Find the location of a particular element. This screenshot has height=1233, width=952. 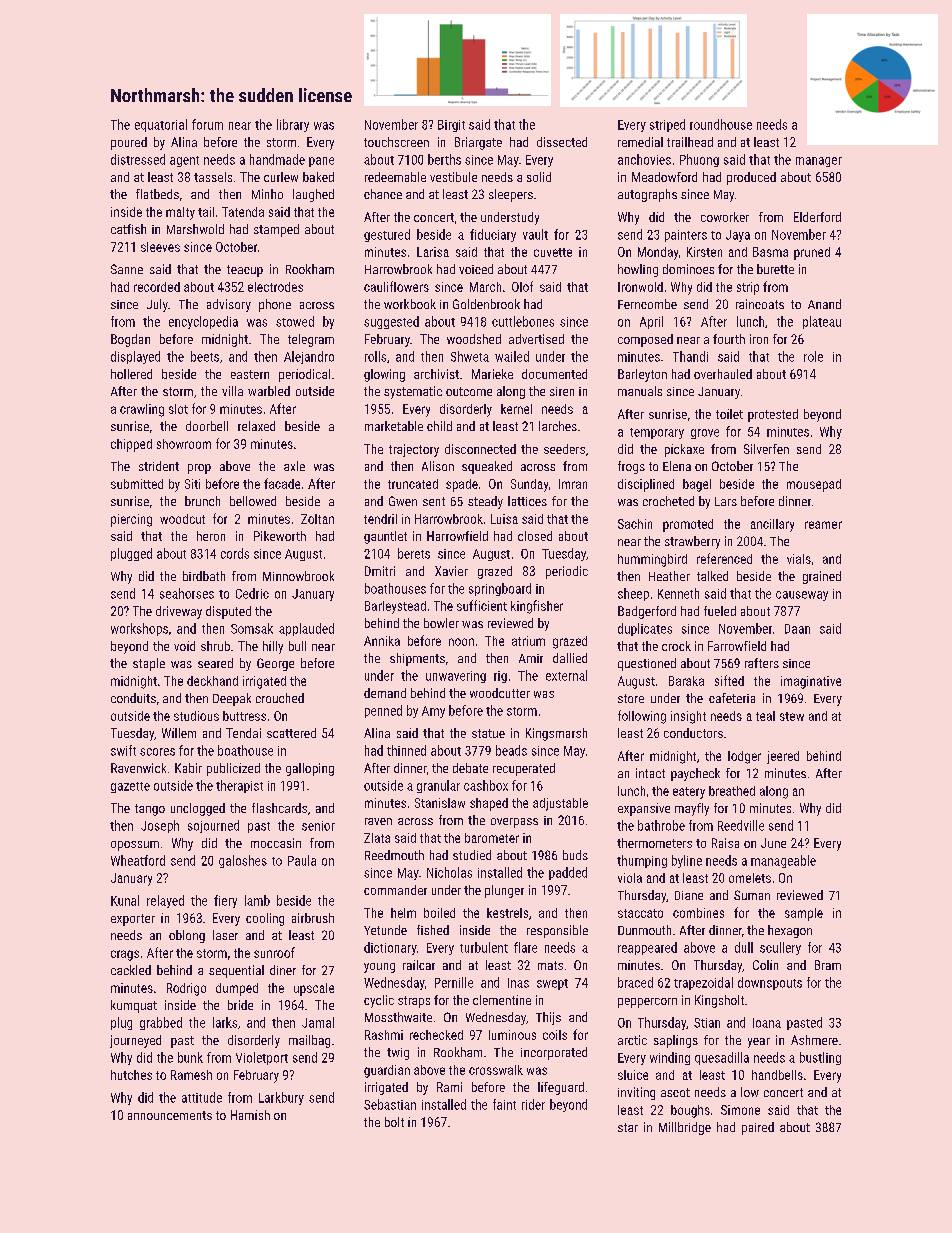

library is located at coordinates (293, 125).
